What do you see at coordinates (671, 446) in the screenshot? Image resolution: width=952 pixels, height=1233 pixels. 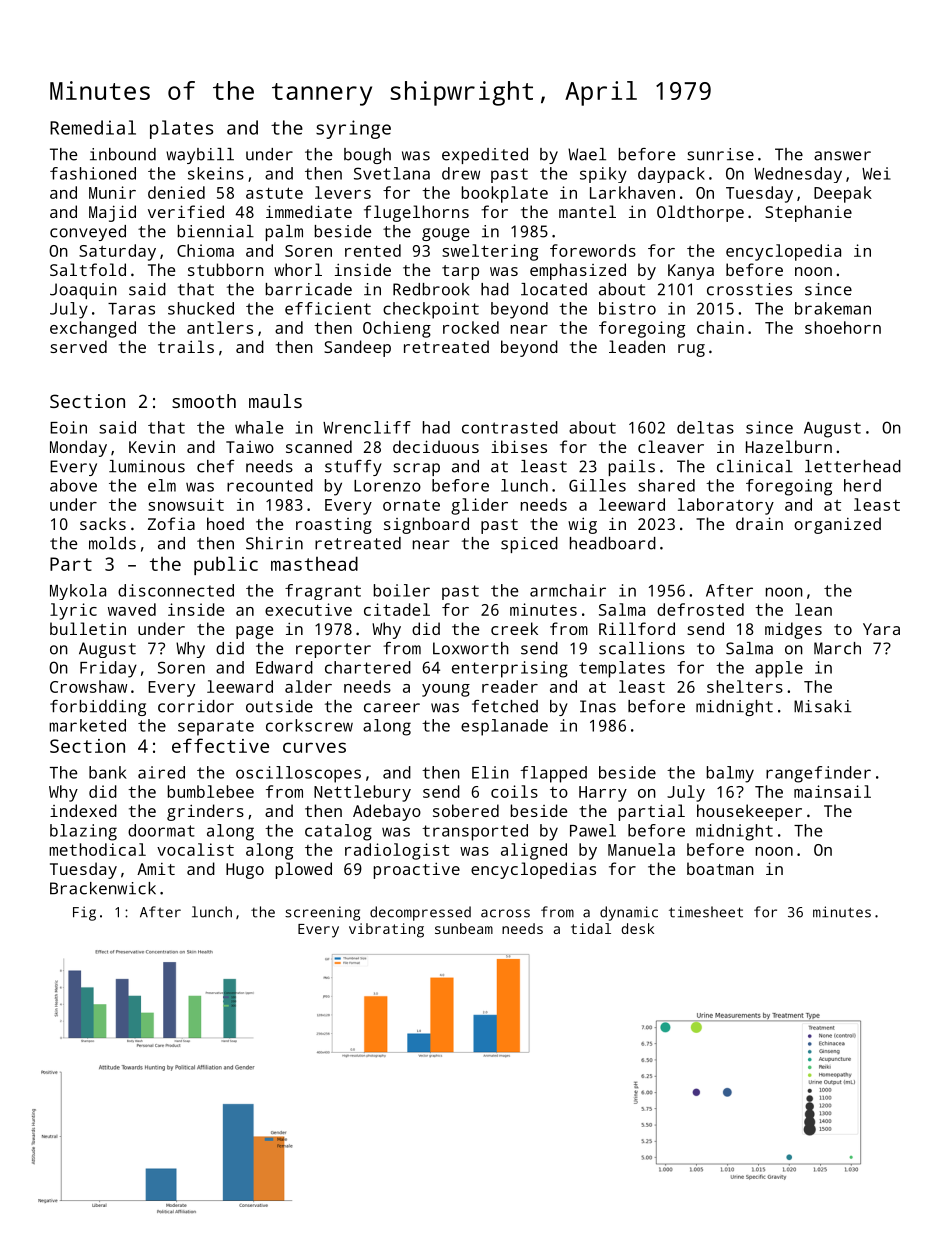 I see `cleaver` at bounding box center [671, 446].
